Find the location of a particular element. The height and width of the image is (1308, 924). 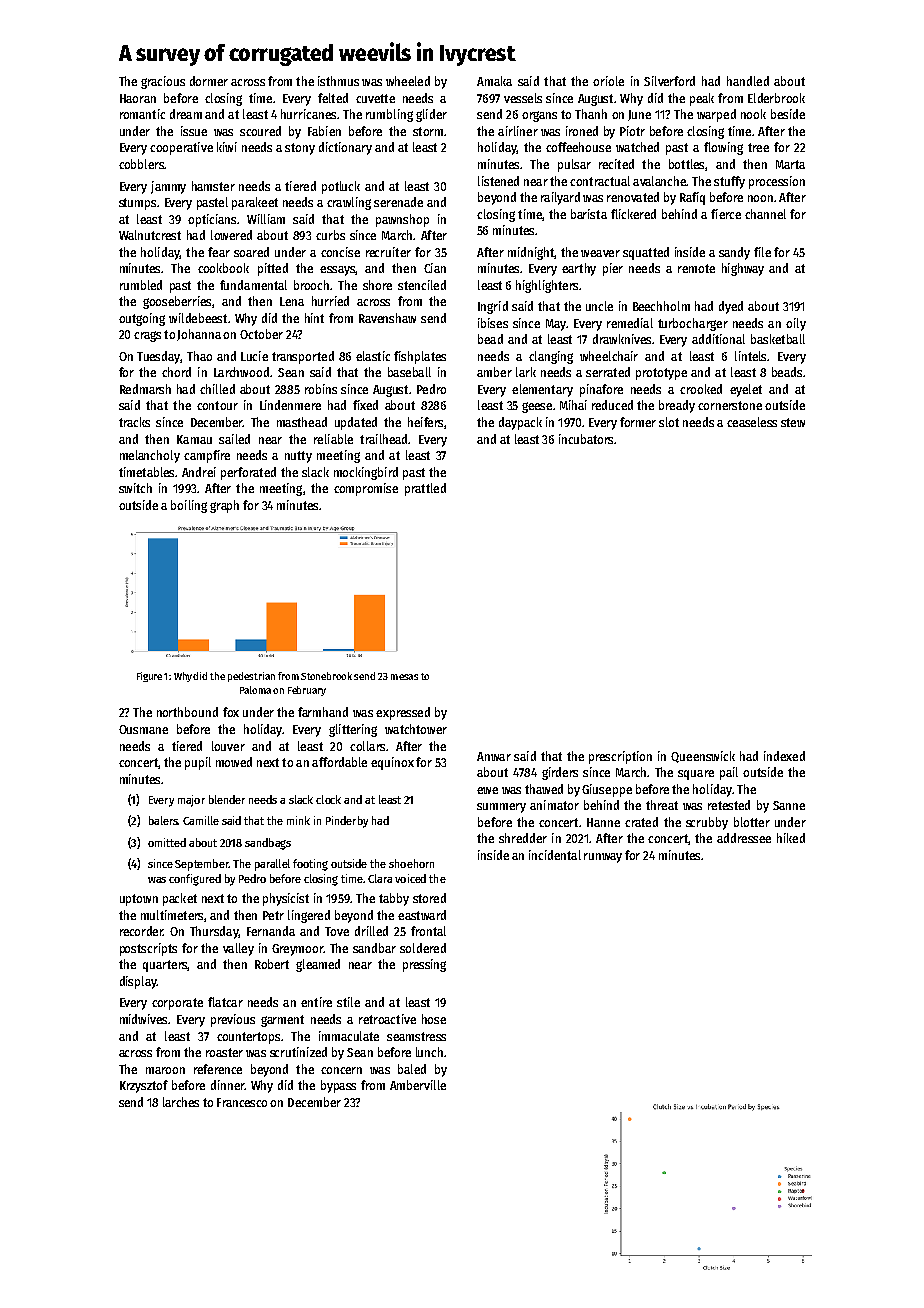

stew is located at coordinates (793, 422).
